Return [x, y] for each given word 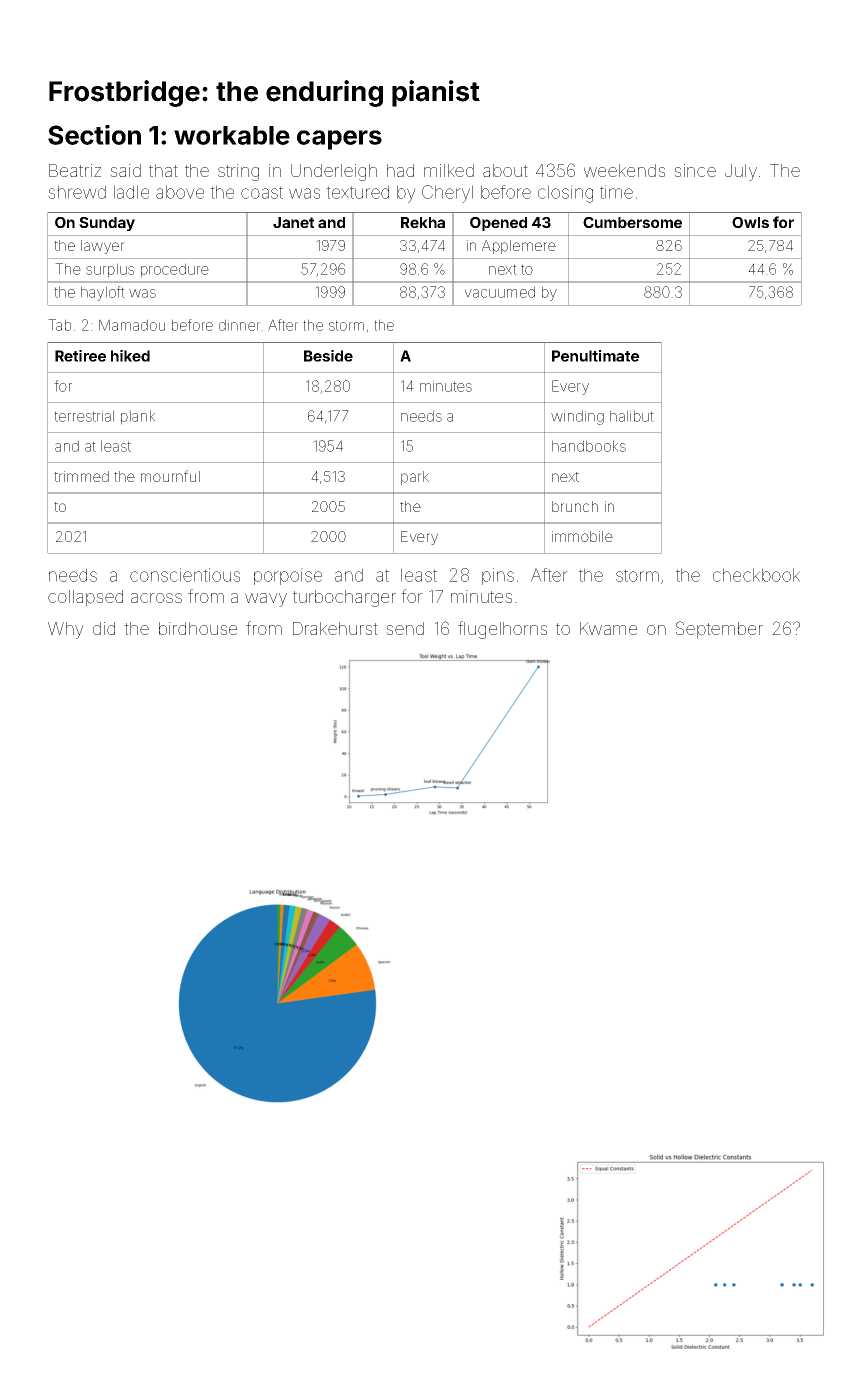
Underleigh [334, 172]
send [405, 628]
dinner [240, 325]
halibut [632, 416]
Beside [328, 356]
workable [232, 135]
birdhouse [198, 628]
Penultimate [595, 356]
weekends [624, 170]
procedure [175, 270]
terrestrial [84, 416]
